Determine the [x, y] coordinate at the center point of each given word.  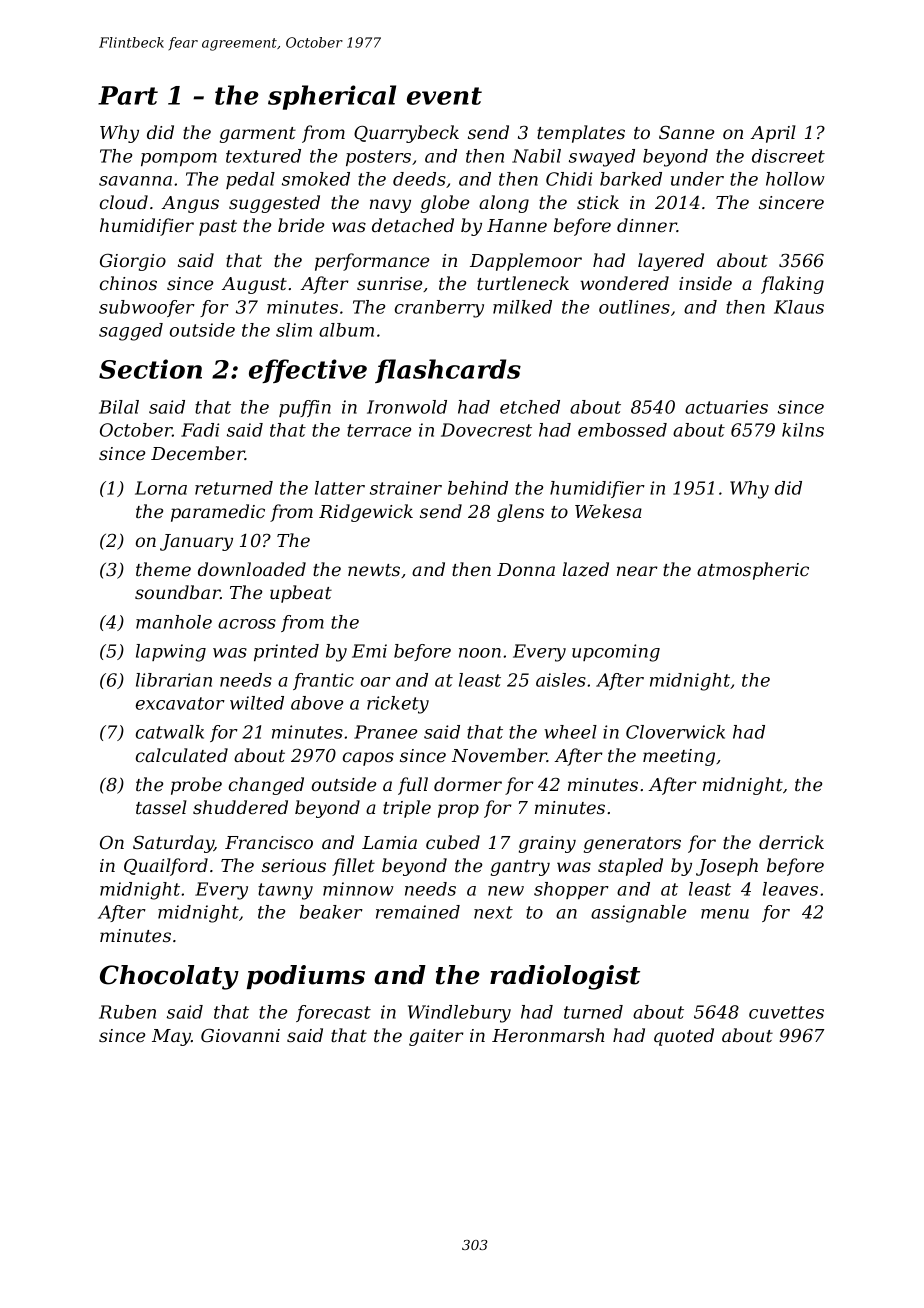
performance [372, 262]
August [254, 285]
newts [374, 570]
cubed [453, 842]
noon [480, 653]
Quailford [166, 867]
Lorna [161, 488]
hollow [795, 179]
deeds [419, 179]
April [773, 134]
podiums [306, 977]
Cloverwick [675, 732]
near [637, 571]
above [317, 703]
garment [258, 135]
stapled [630, 867]
